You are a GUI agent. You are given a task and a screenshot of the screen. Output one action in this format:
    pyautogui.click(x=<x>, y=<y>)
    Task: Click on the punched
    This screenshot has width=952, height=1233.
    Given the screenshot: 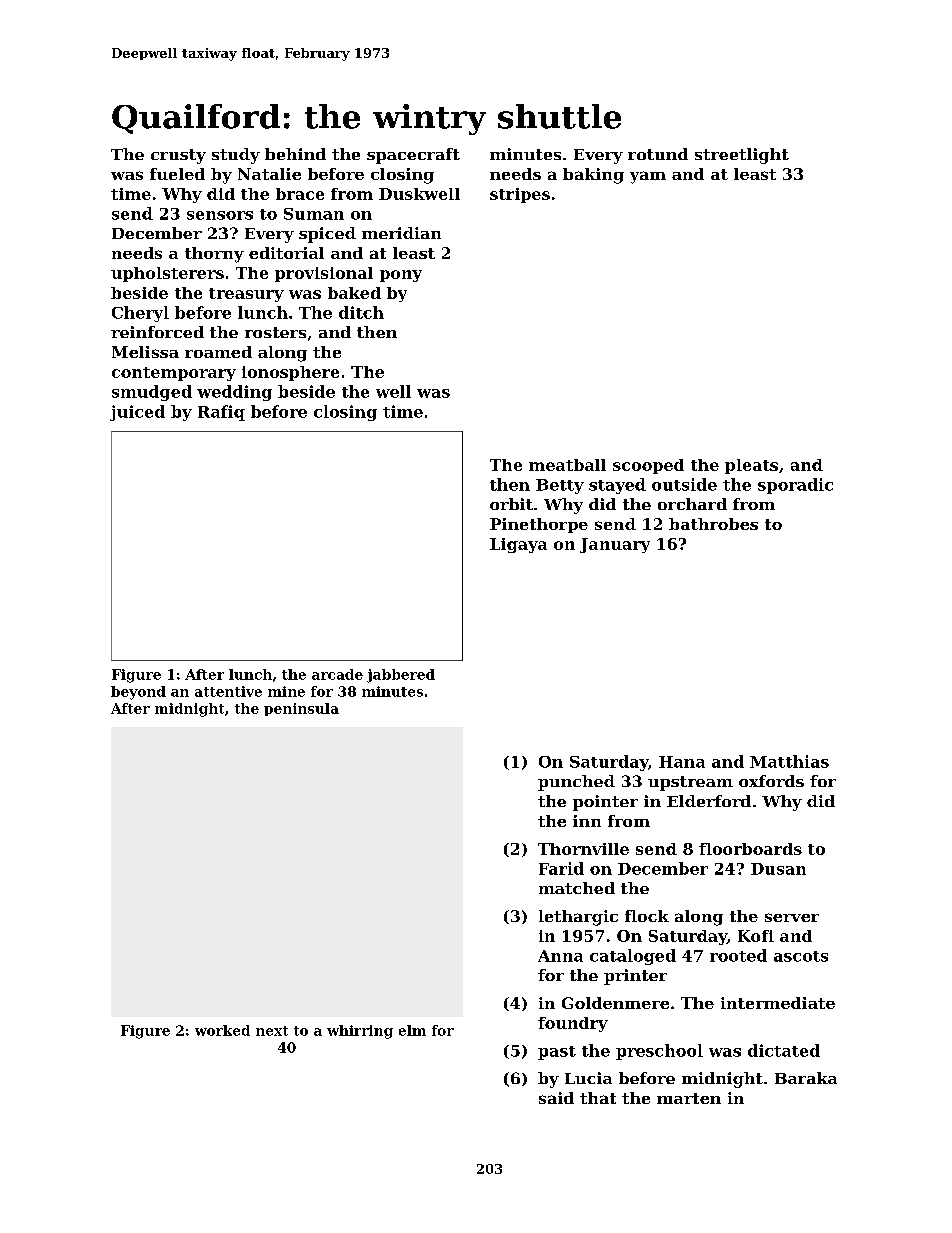 What is the action you would take?
    pyautogui.click(x=576, y=783)
